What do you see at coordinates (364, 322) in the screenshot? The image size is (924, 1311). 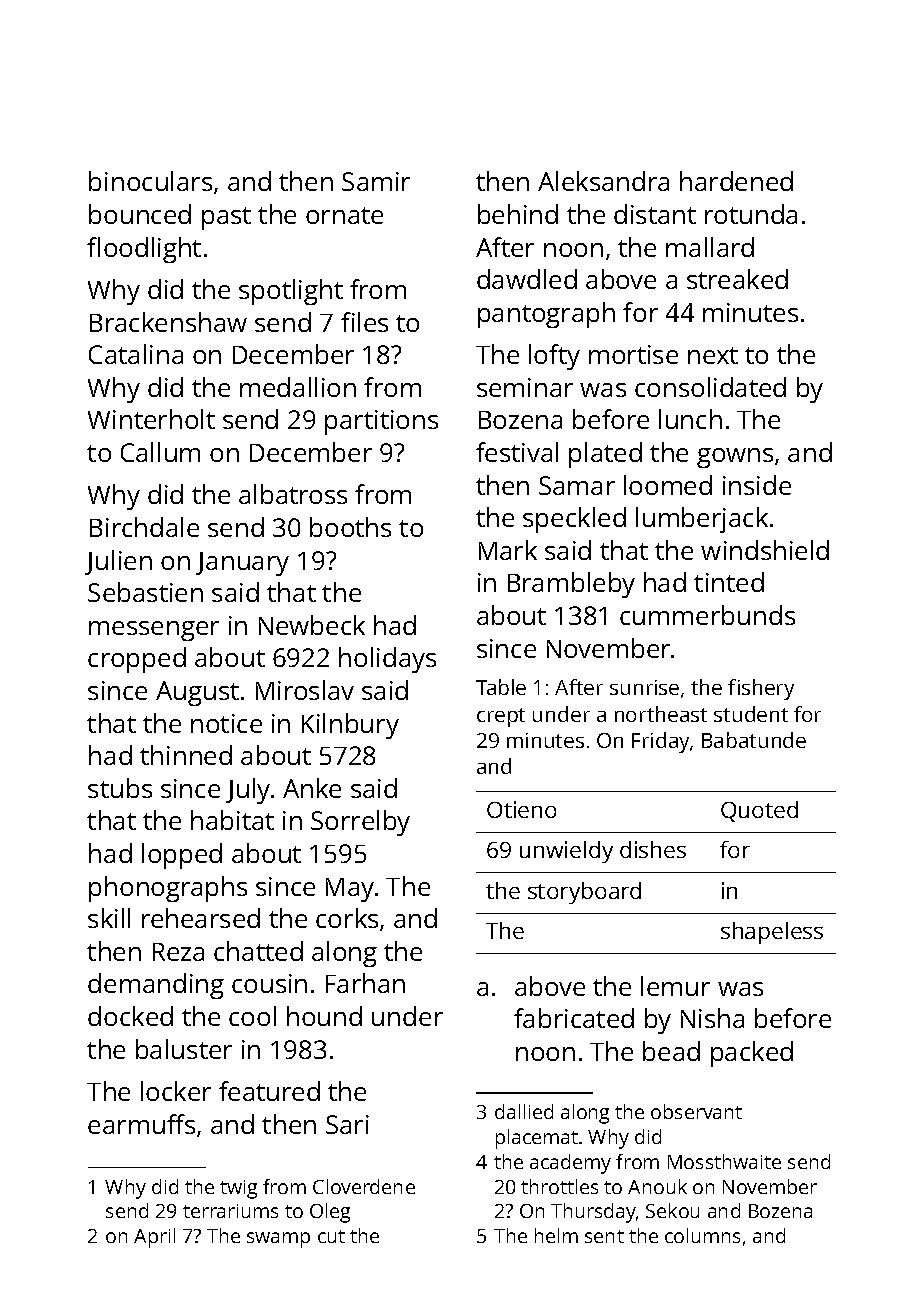 I see `files` at bounding box center [364, 322].
